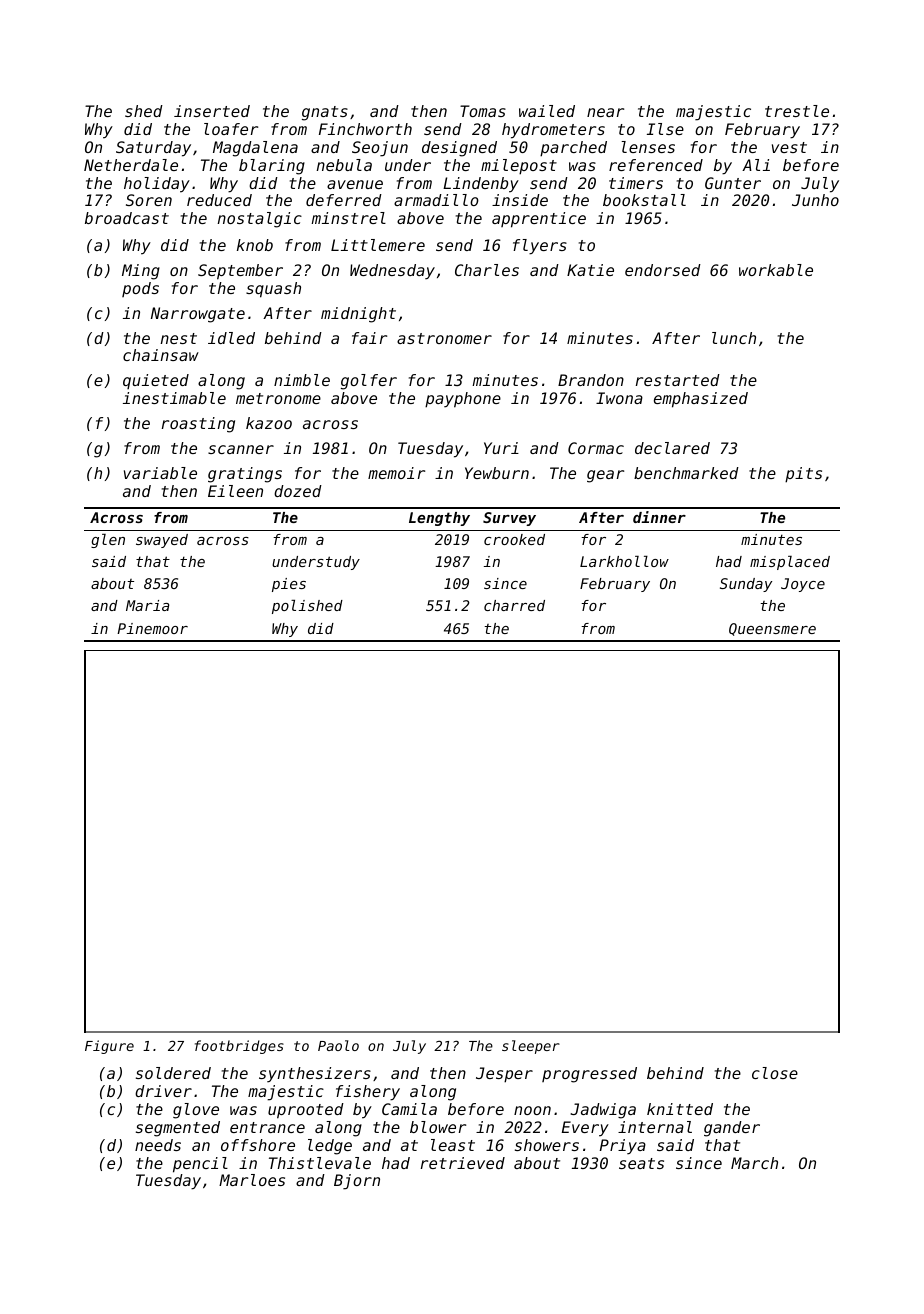 This screenshot has width=924, height=1314. Describe the element at coordinates (153, 149) in the screenshot. I see `Saturday` at that location.
